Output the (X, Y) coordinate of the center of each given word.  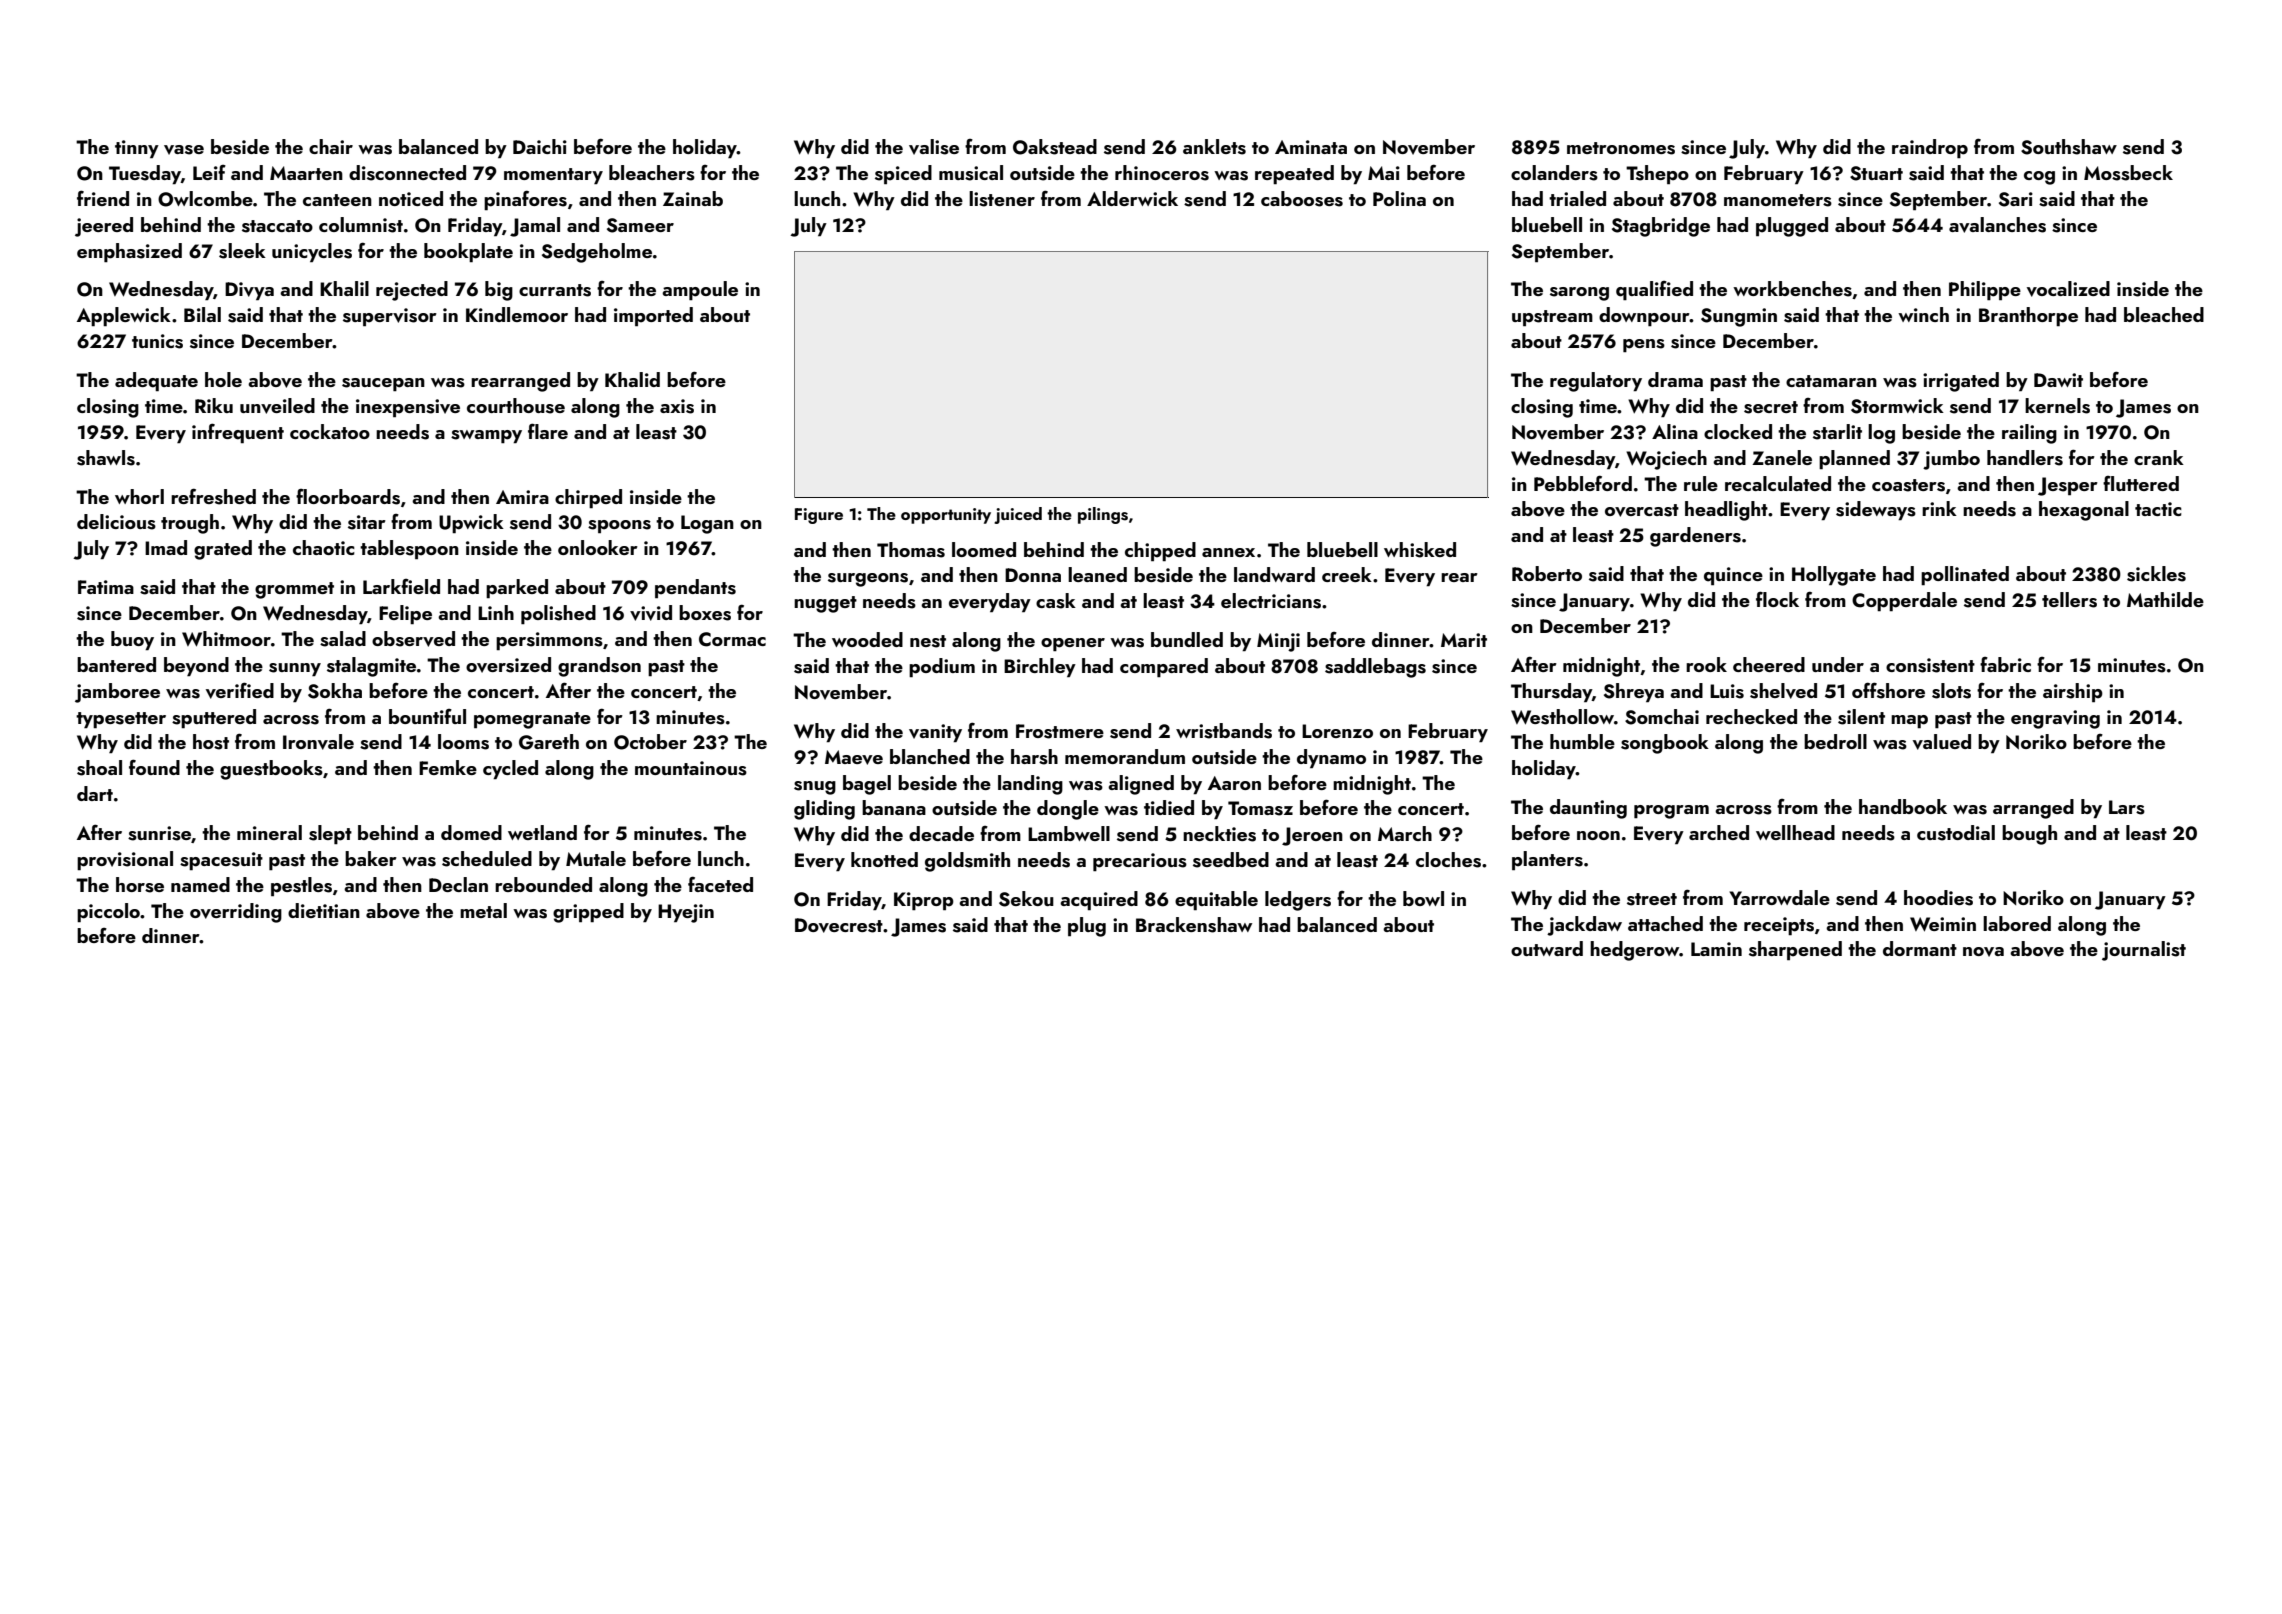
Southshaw (2069, 147)
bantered (116, 664)
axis (677, 406)
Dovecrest (839, 925)
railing (2029, 434)
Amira (522, 497)
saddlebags (1375, 668)
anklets (1214, 147)
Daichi (540, 146)
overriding (236, 913)
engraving (2055, 719)
